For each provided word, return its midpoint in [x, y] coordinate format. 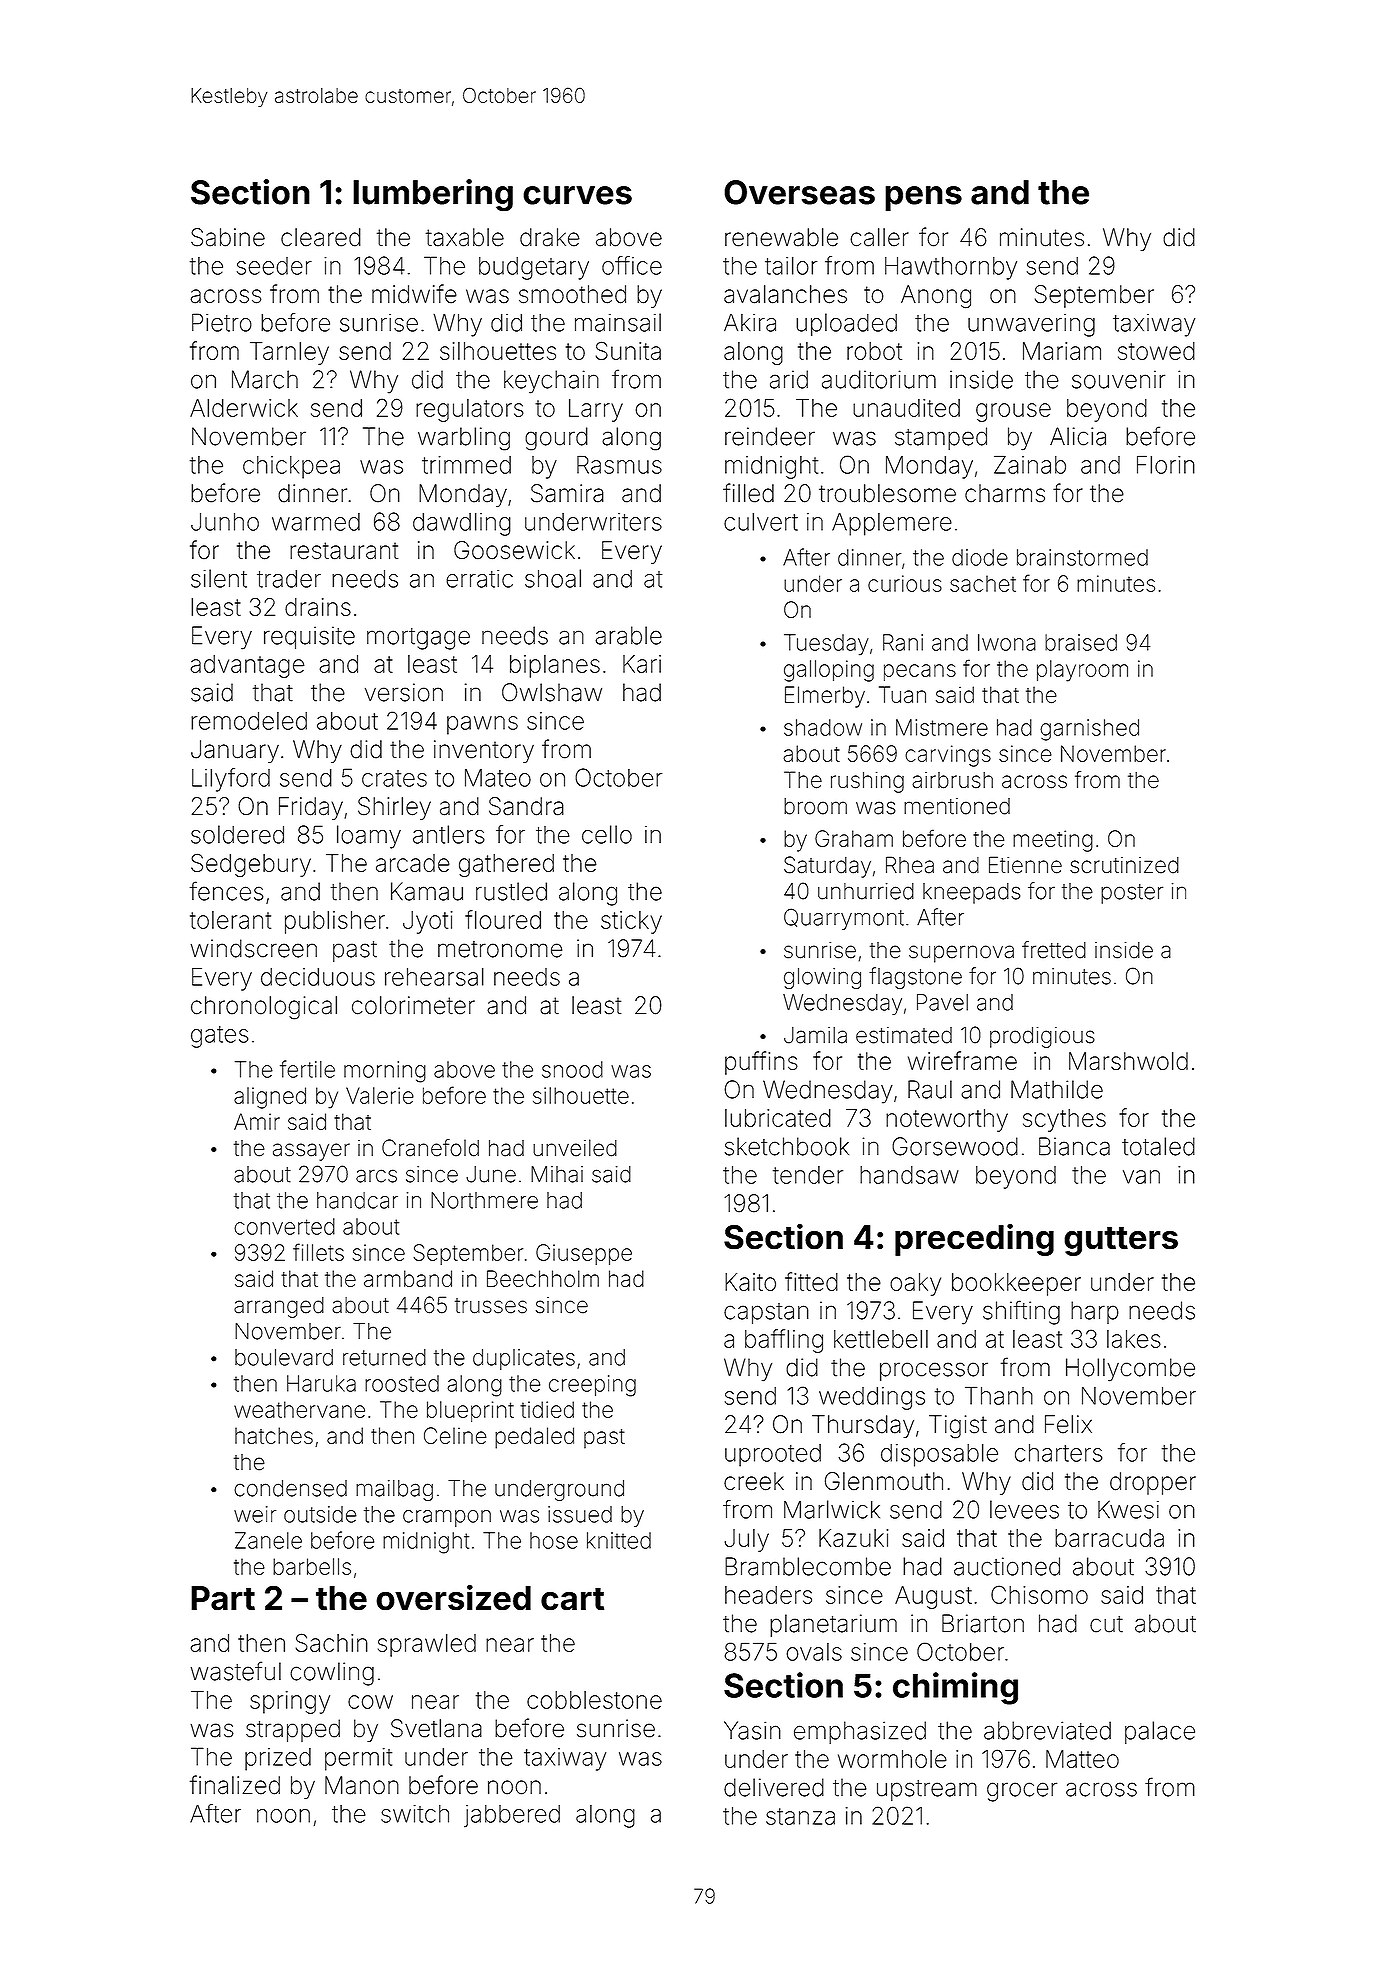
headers [768, 1595]
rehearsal [434, 976]
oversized [453, 1597]
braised [1081, 642]
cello [607, 834]
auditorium [879, 379]
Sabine [228, 237]
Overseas [799, 192]
